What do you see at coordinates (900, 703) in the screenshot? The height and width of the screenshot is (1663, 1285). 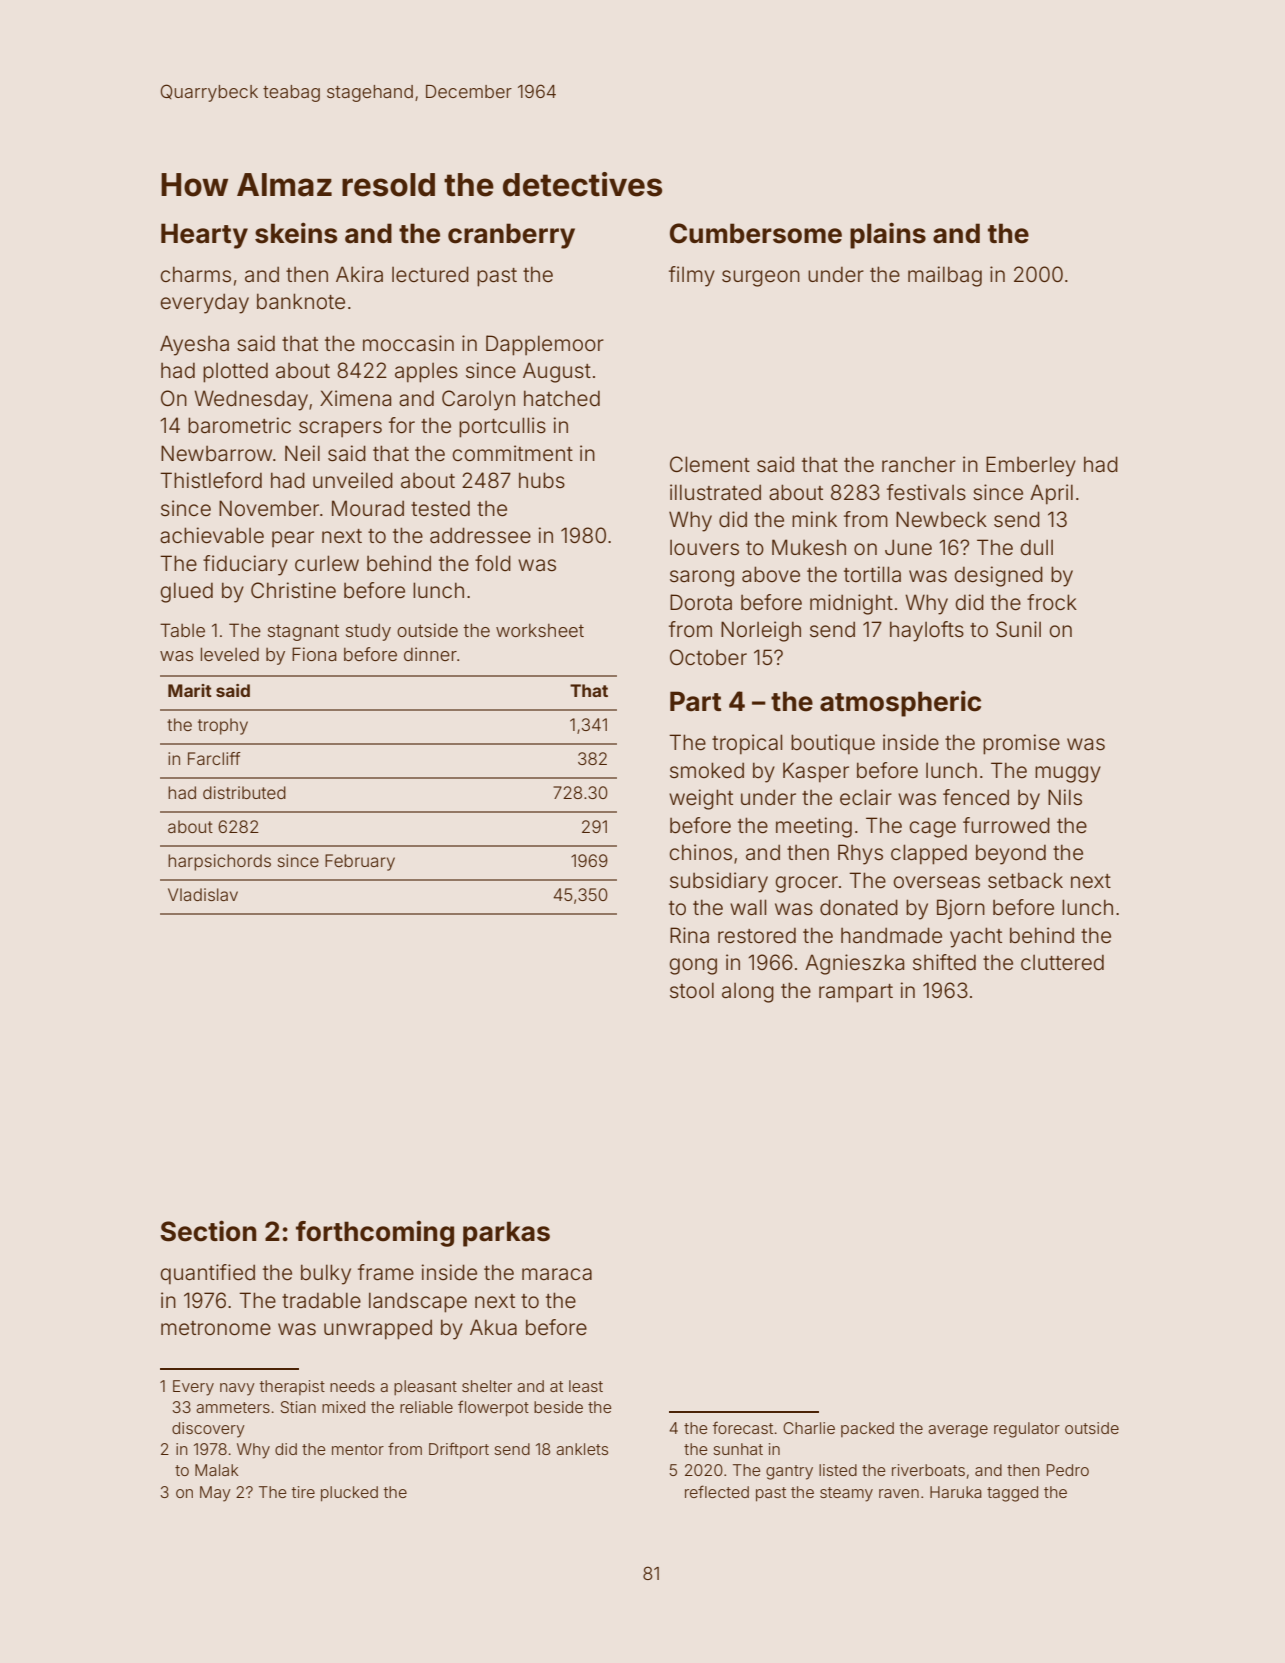 I see `atmospheric` at bounding box center [900, 703].
